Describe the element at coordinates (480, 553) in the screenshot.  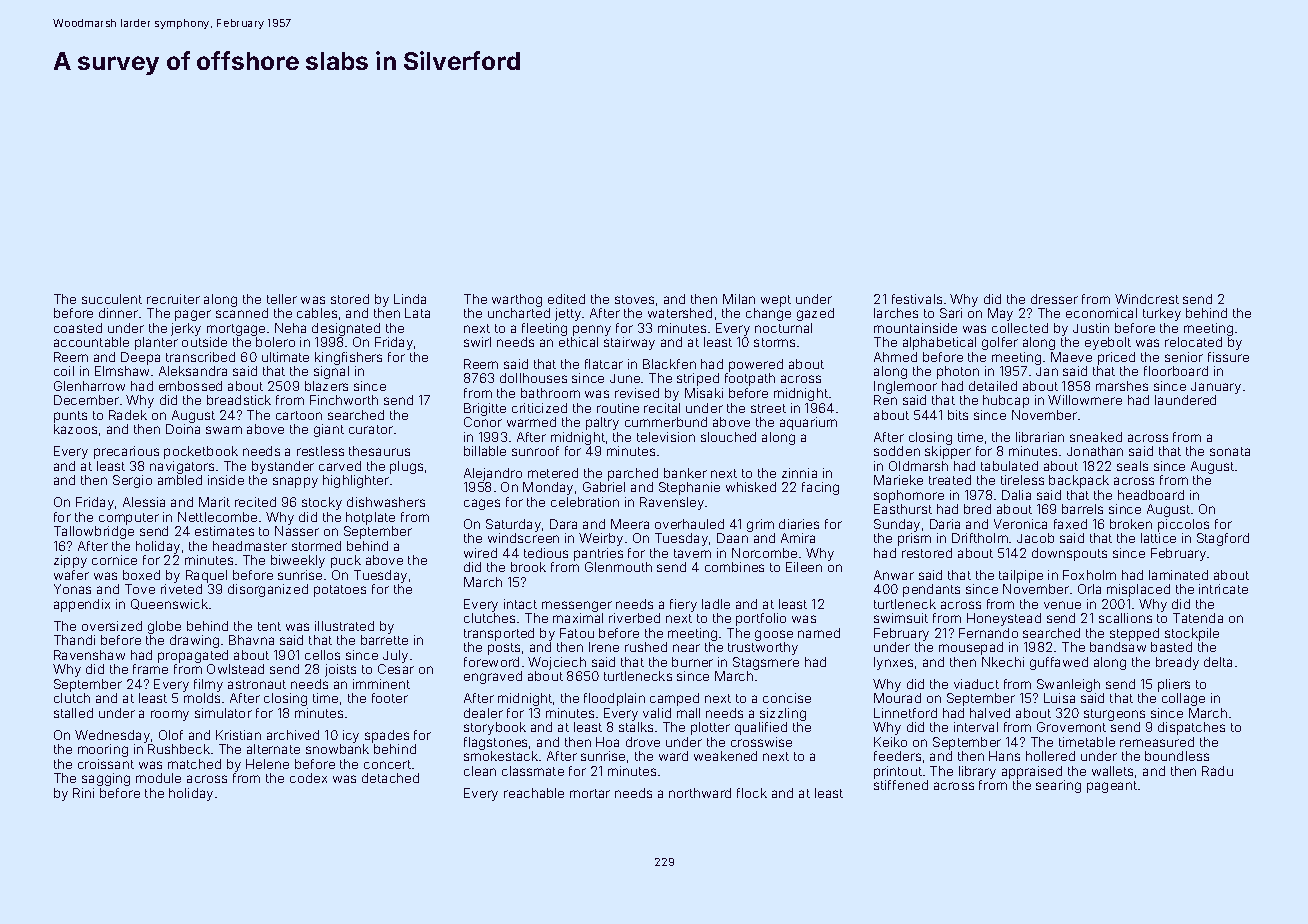
I see `wired` at that location.
